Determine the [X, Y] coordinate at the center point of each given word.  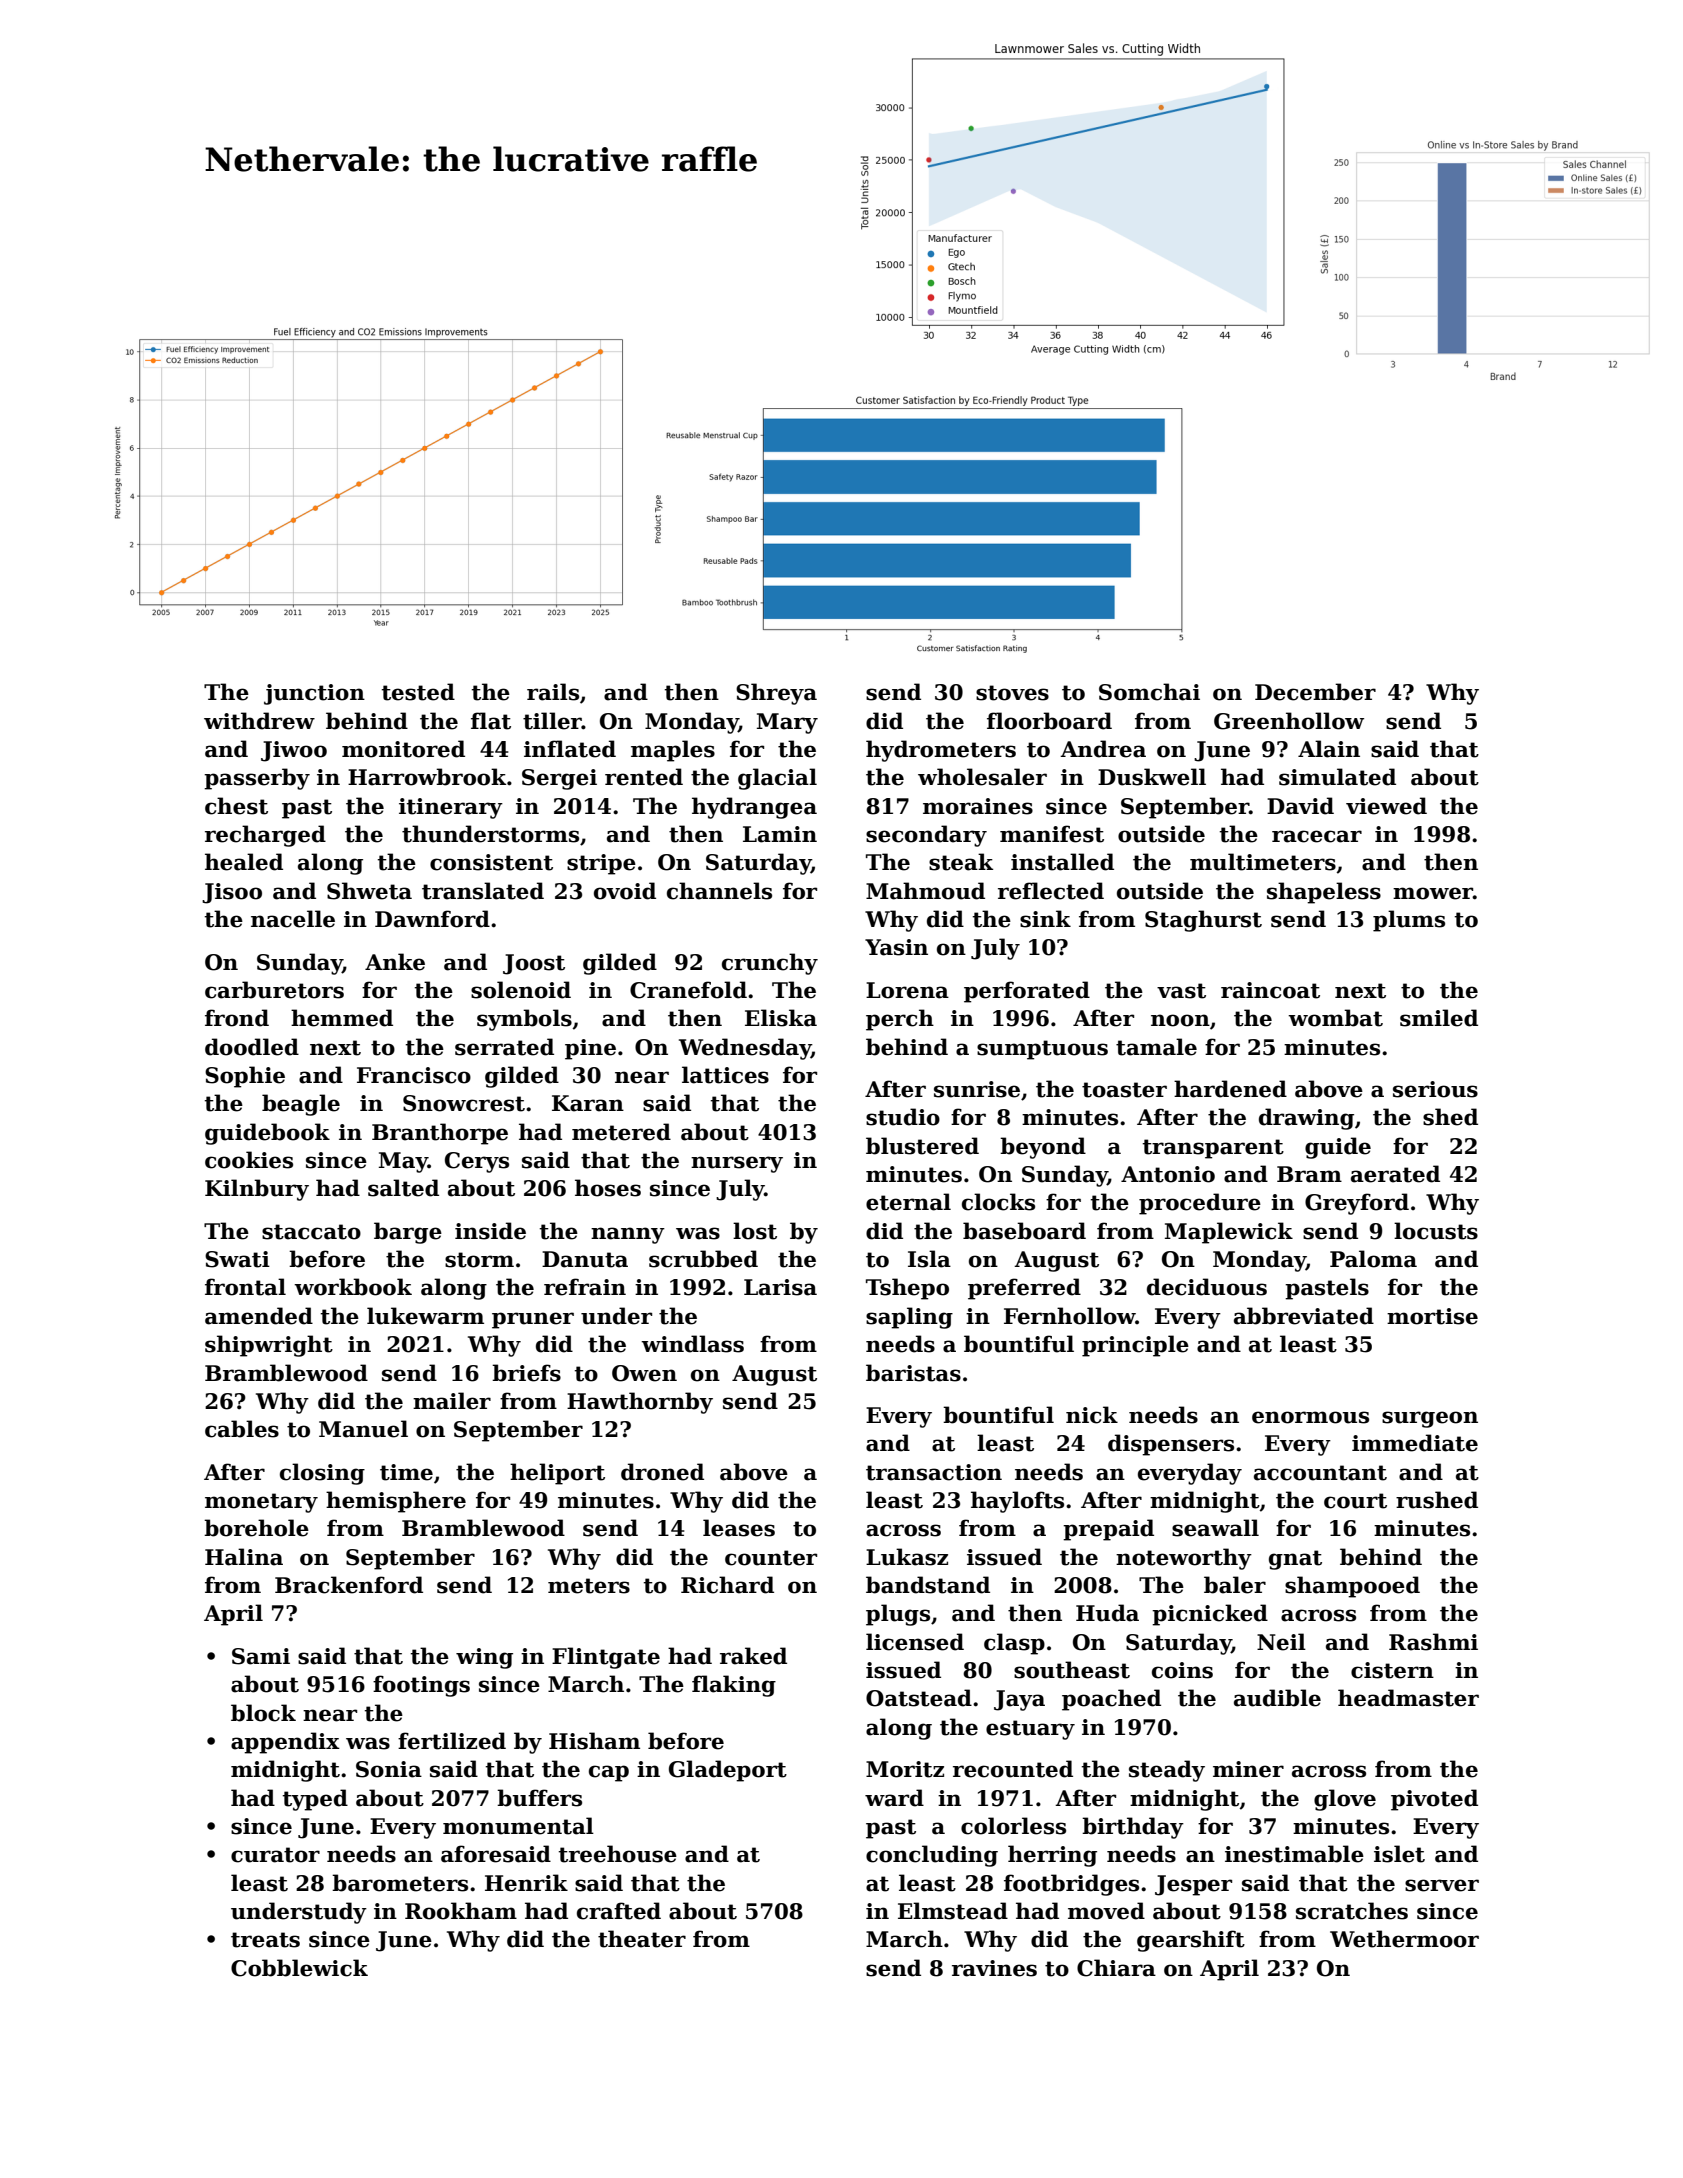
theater [642, 1939]
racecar [1317, 836]
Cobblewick [299, 1968]
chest [236, 806]
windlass [692, 1344]
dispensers [1171, 1445]
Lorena [907, 990]
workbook [353, 1287]
